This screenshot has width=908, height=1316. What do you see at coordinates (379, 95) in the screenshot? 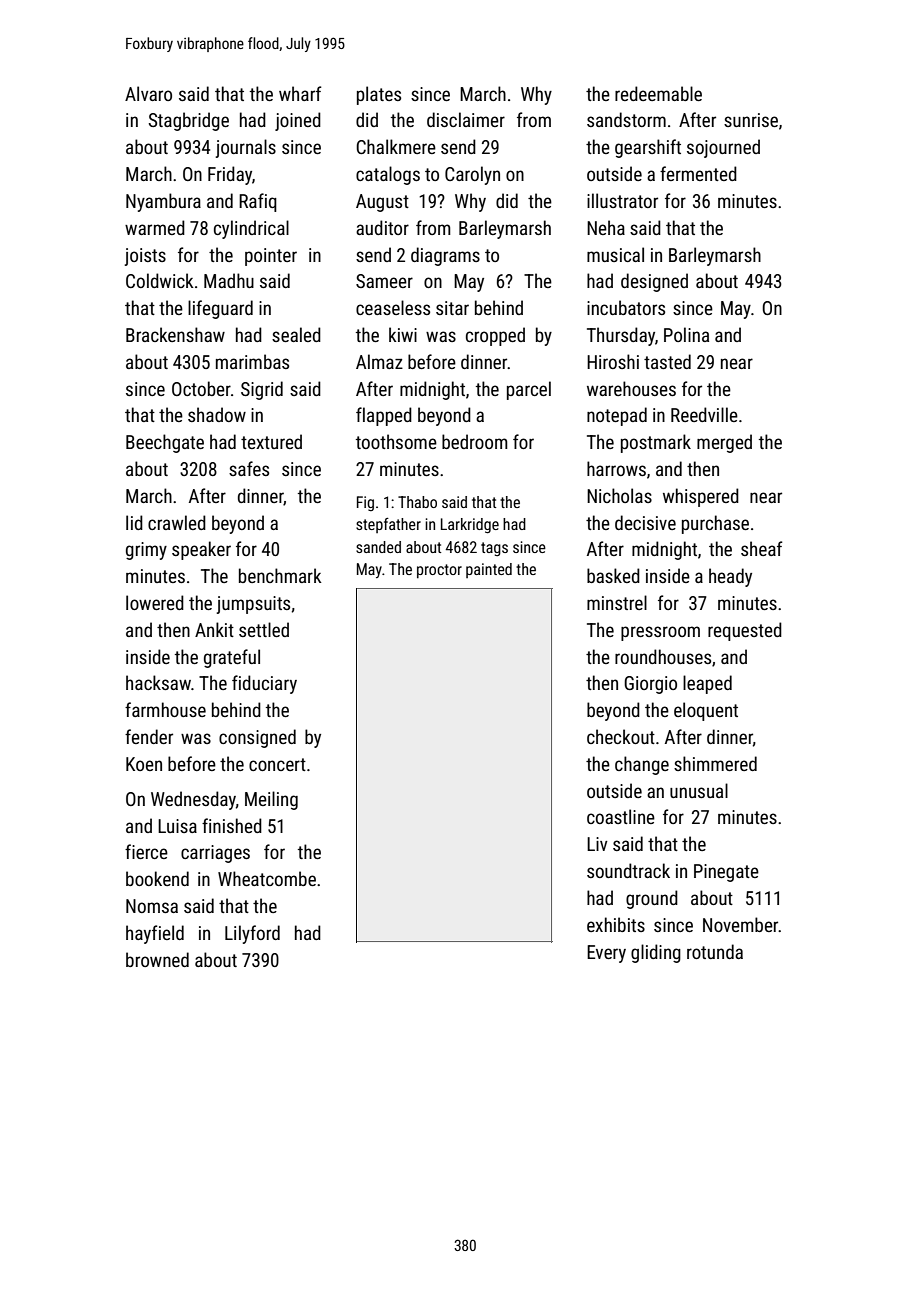
I see `plates` at bounding box center [379, 95].
